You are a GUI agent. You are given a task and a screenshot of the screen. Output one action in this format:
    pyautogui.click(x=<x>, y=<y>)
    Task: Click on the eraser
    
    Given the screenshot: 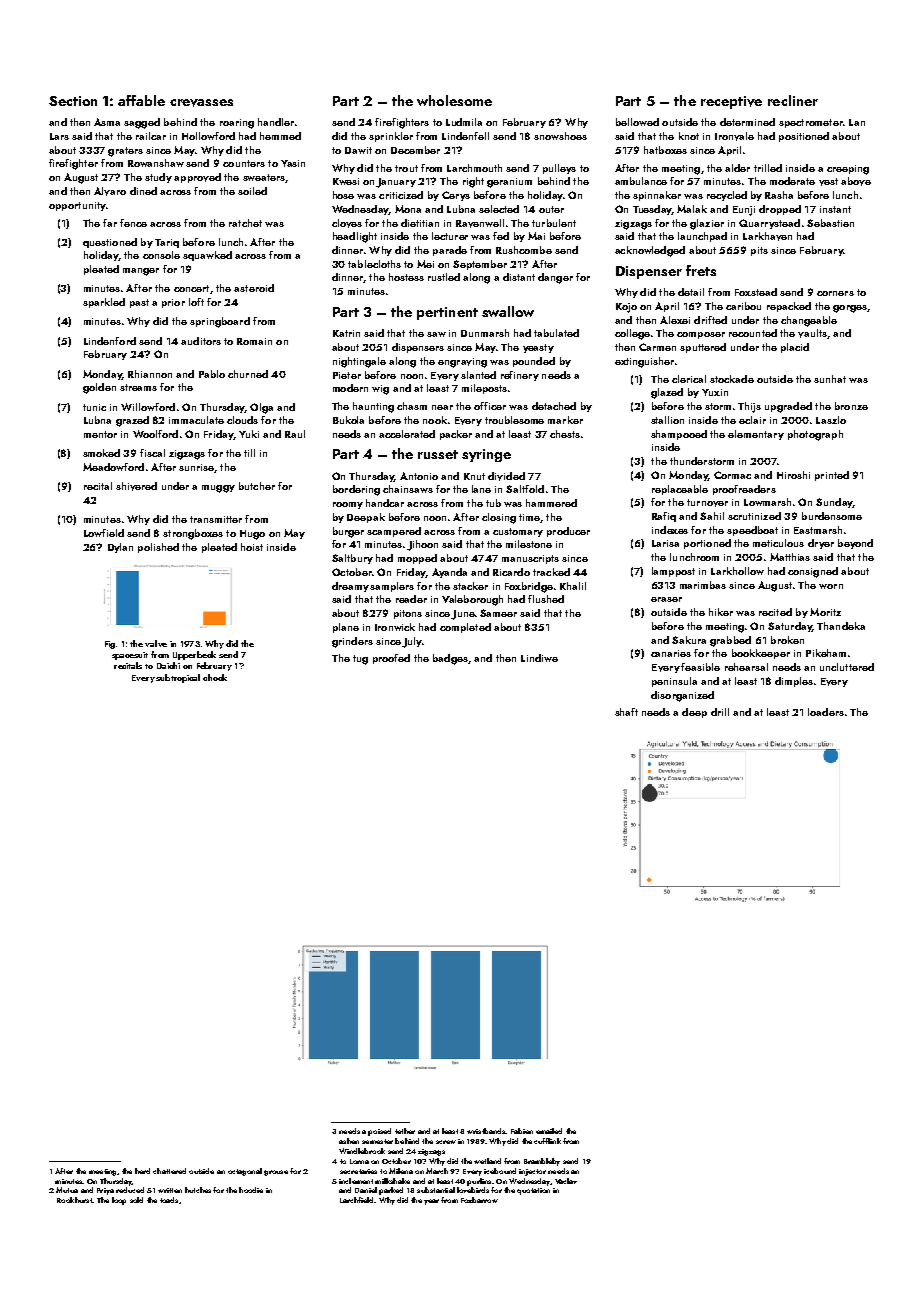 What is the action you would take?
    pyautogui.click(x=666, y=599)
